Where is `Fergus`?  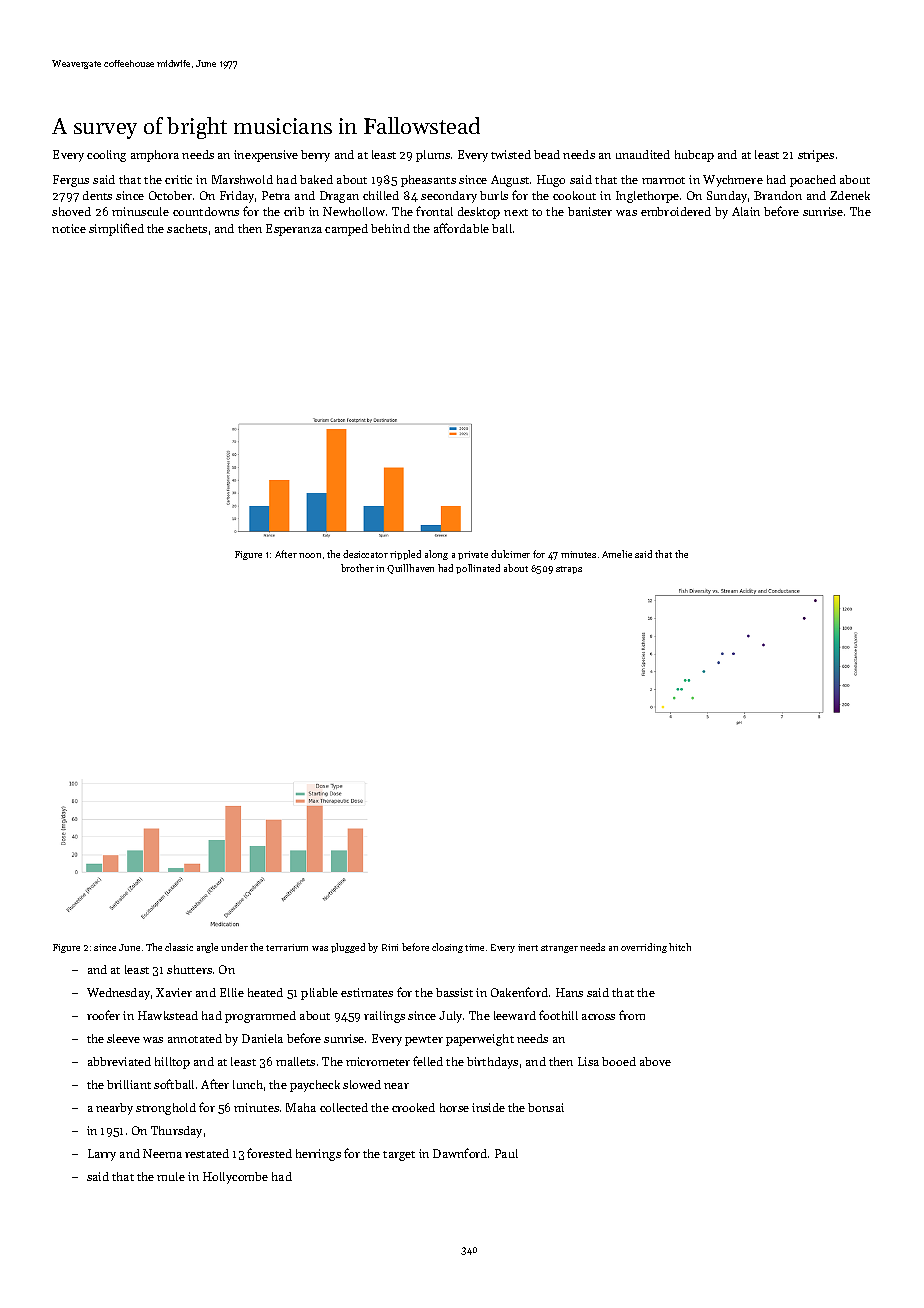 Fergus is located at coordinates (71, 181).
